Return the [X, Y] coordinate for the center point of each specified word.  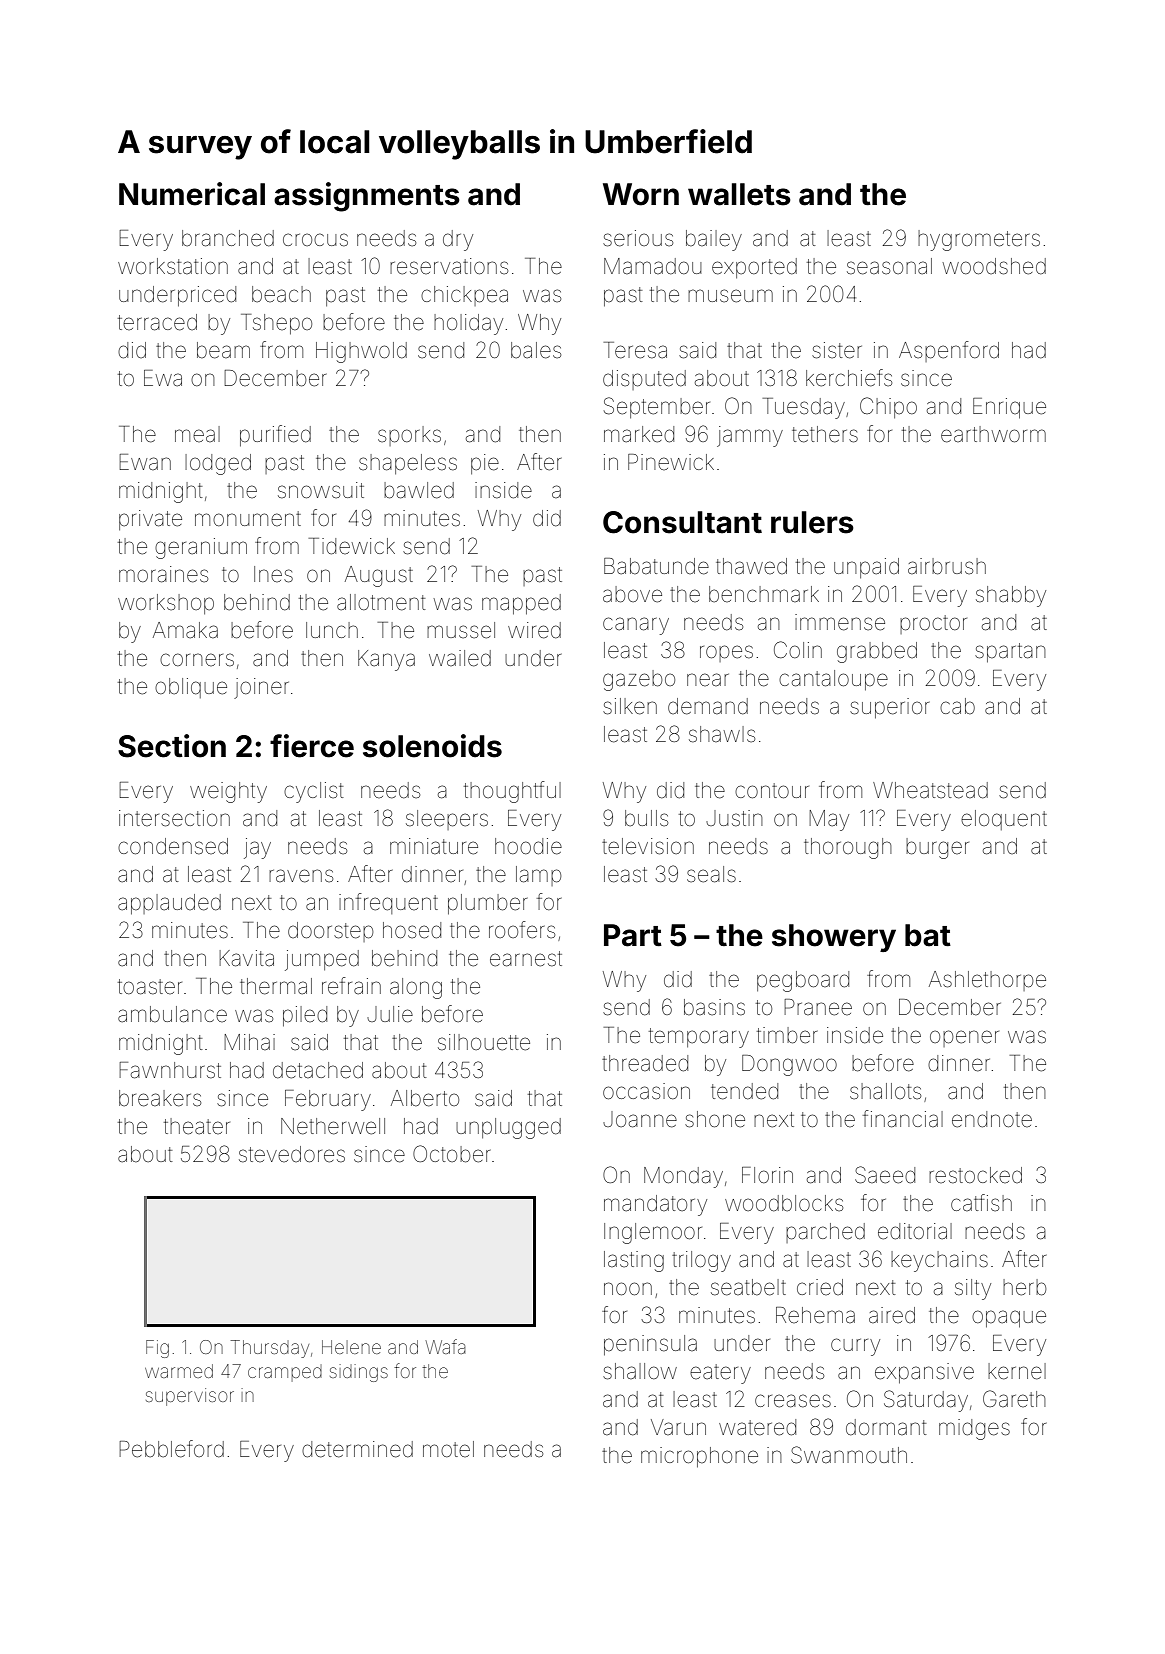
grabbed [877, 652]
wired [534, 630]
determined [357, 1449]
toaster [150, 987]
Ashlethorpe [987, 981]
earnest [526, 959]
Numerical [192, 194]
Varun [678, 1427]
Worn [641, 194]
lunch [332, 630]
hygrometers [979, 240]
